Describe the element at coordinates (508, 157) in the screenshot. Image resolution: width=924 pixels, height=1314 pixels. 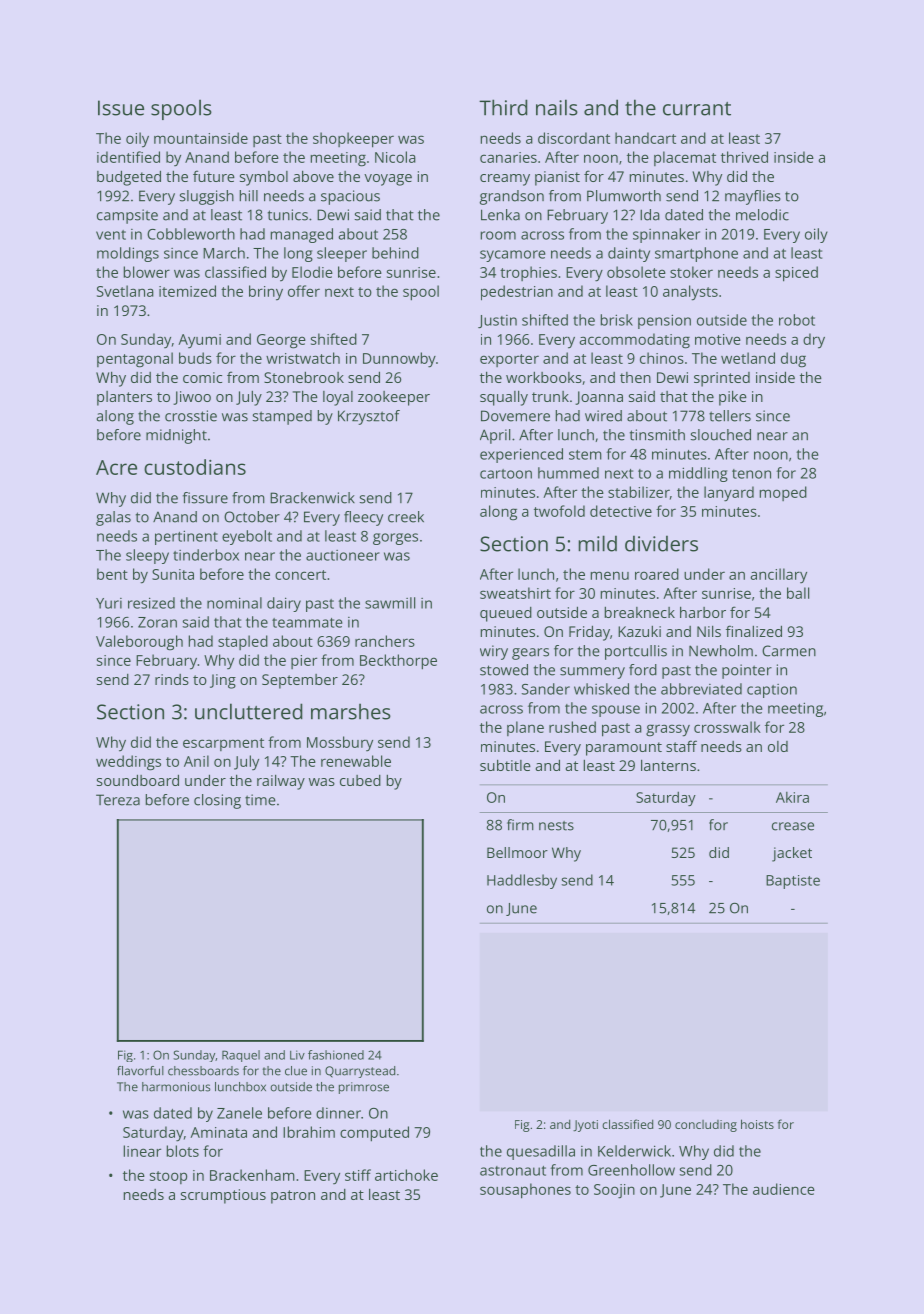
I see `canaries` at that location.
